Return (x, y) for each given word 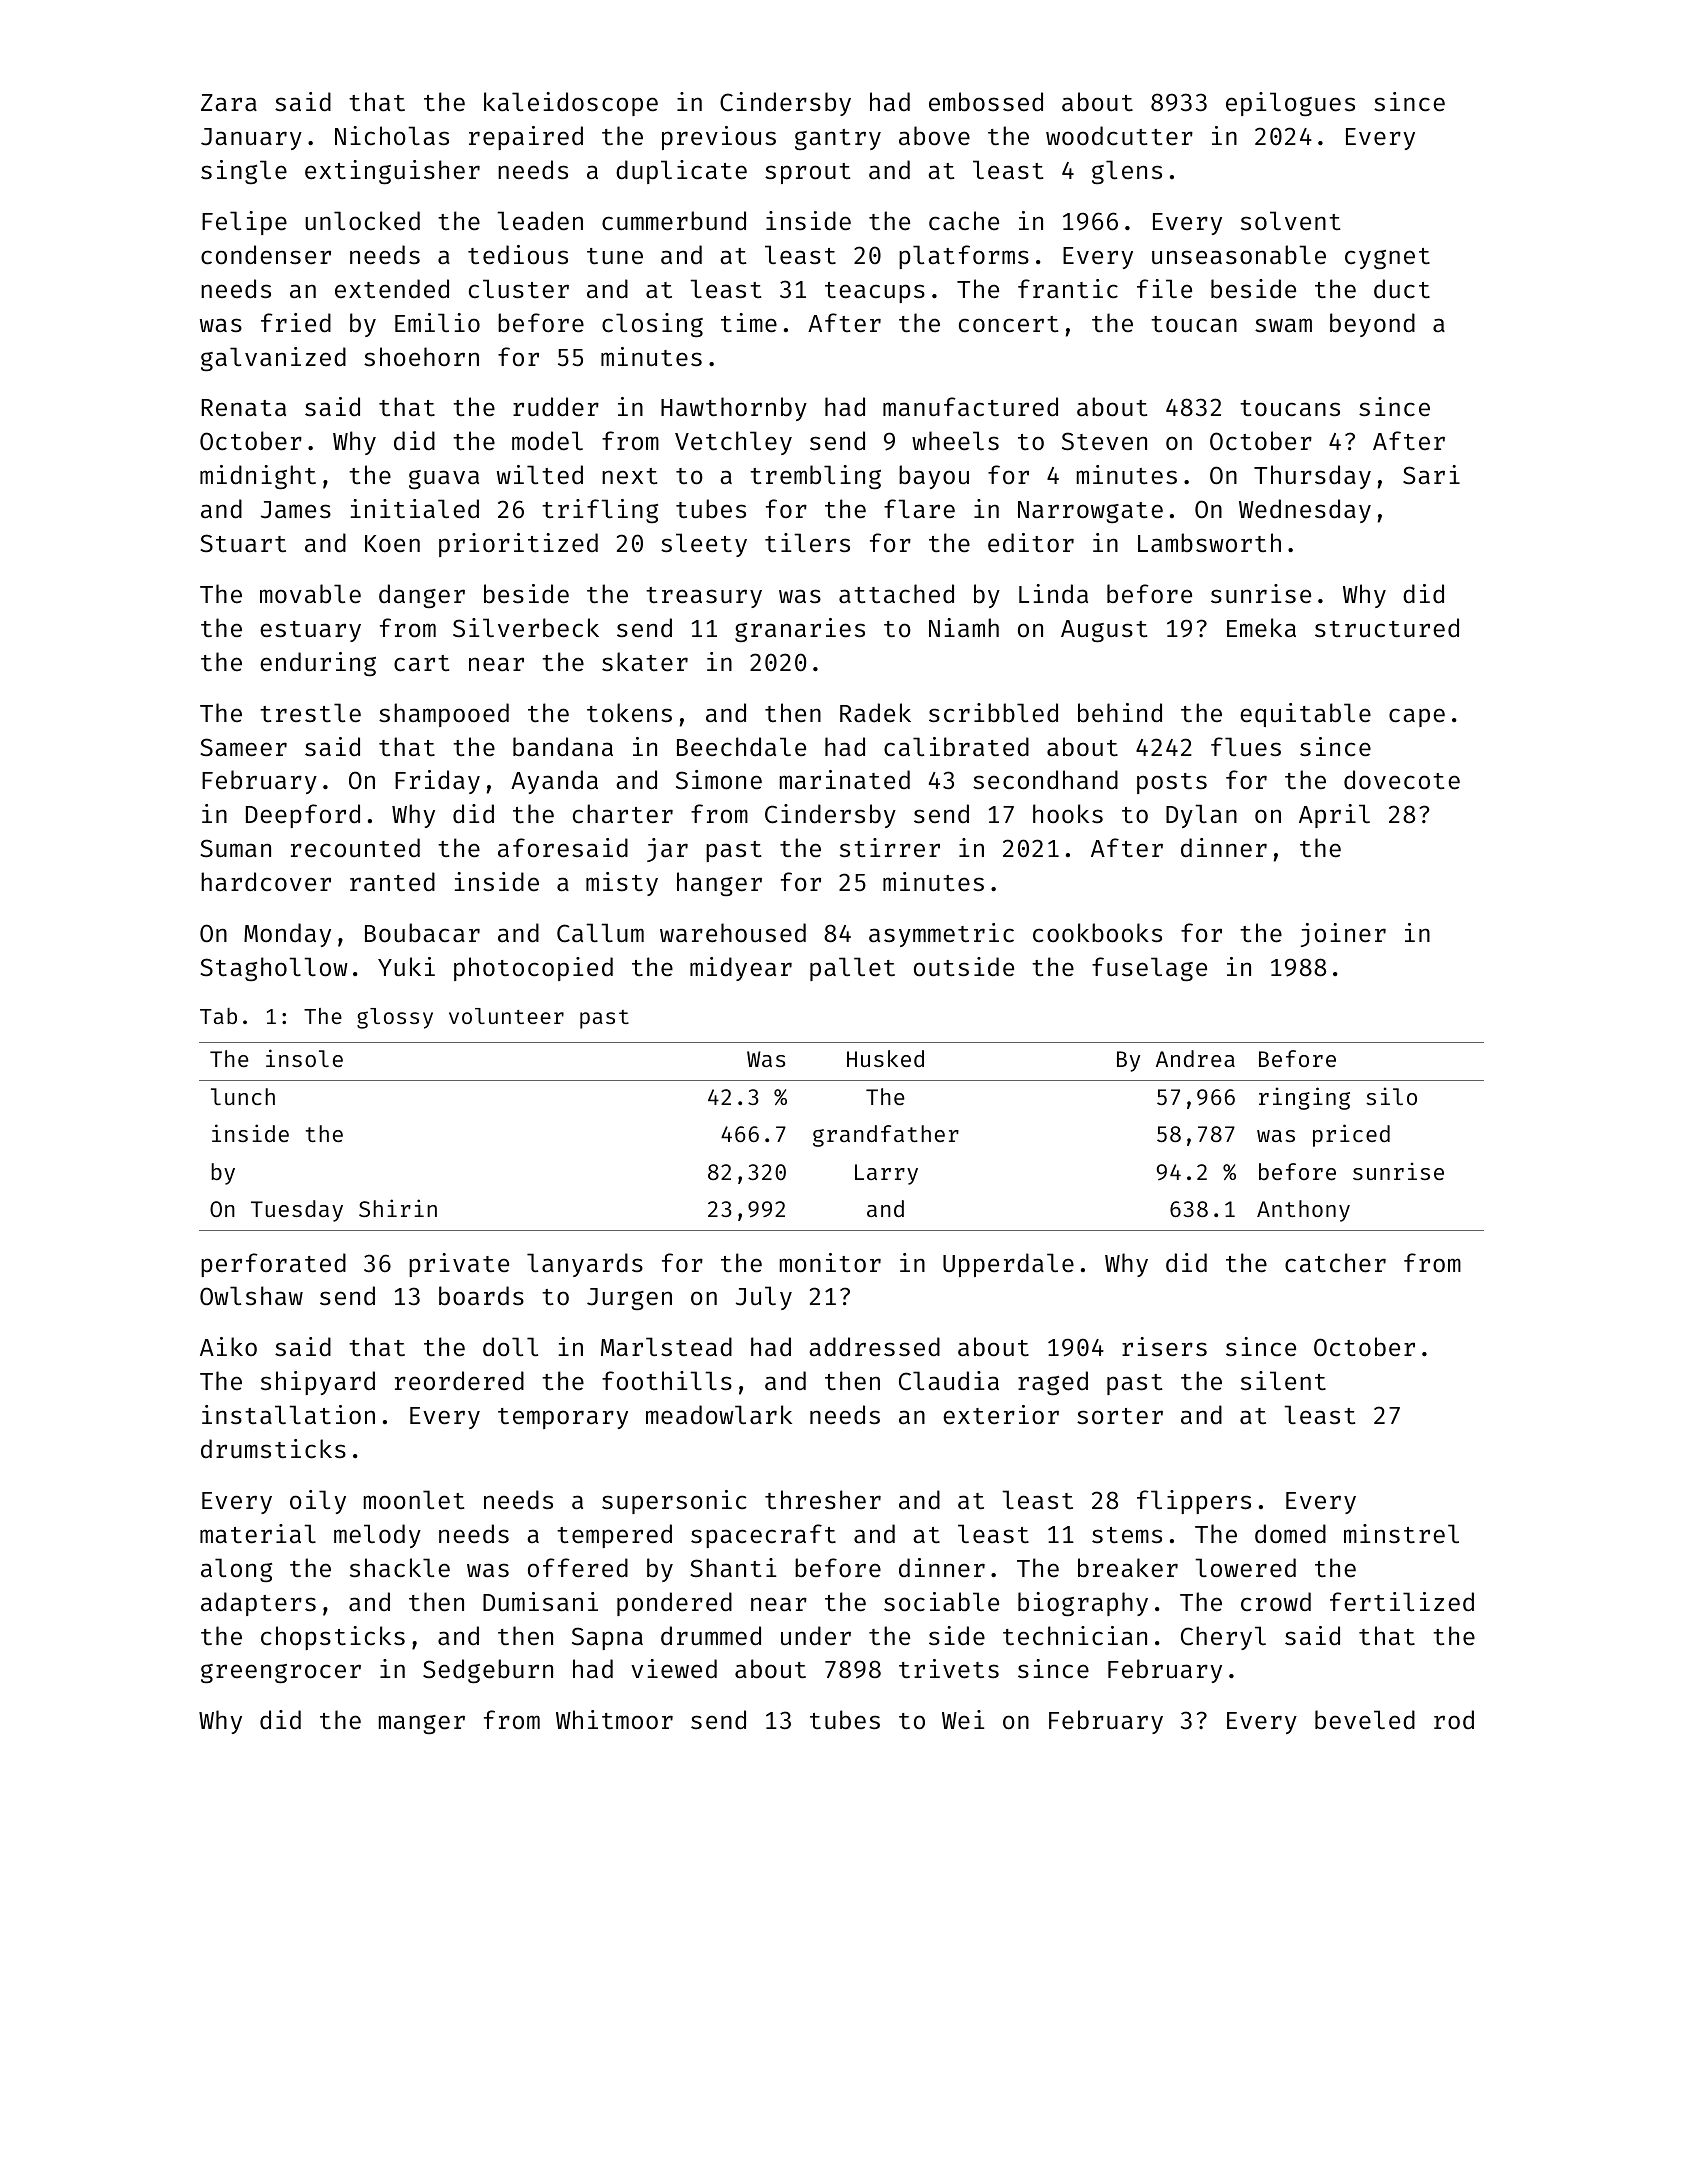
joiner (1343, 935)
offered (578, 1568)
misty (622, 884)
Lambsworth (1209, 543)
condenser (266, 255)
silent (1283, 1381)
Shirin (398, 1208)
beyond (1372, 325)
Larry (886, 1174)
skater (645, 662)
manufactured (970, 407)
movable (310, 594)
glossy (395, 1018)
